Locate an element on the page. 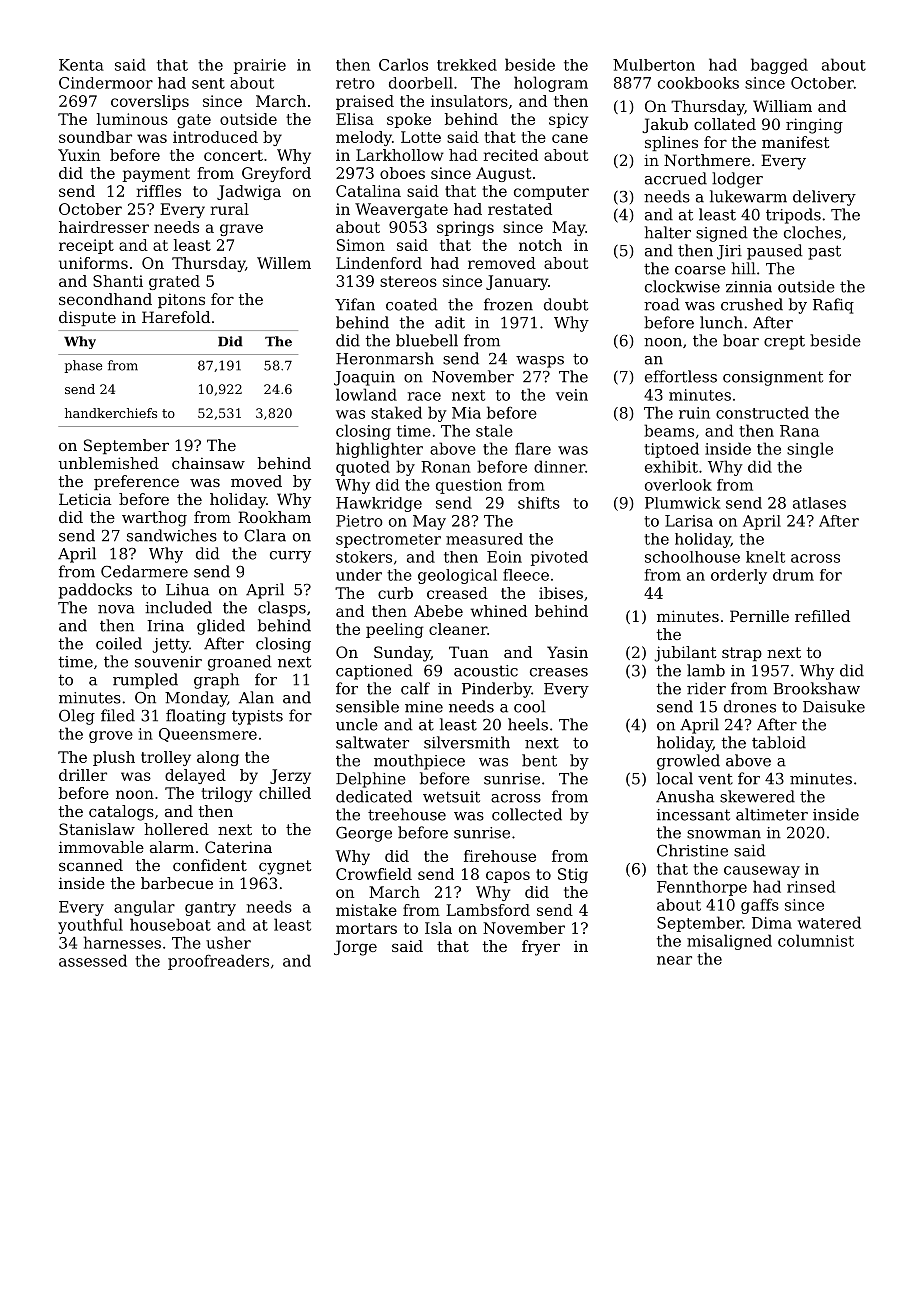 Image resolution: width=924 pixels, height=1308 pixels. houseboat is located at coordinates (170, 924).
